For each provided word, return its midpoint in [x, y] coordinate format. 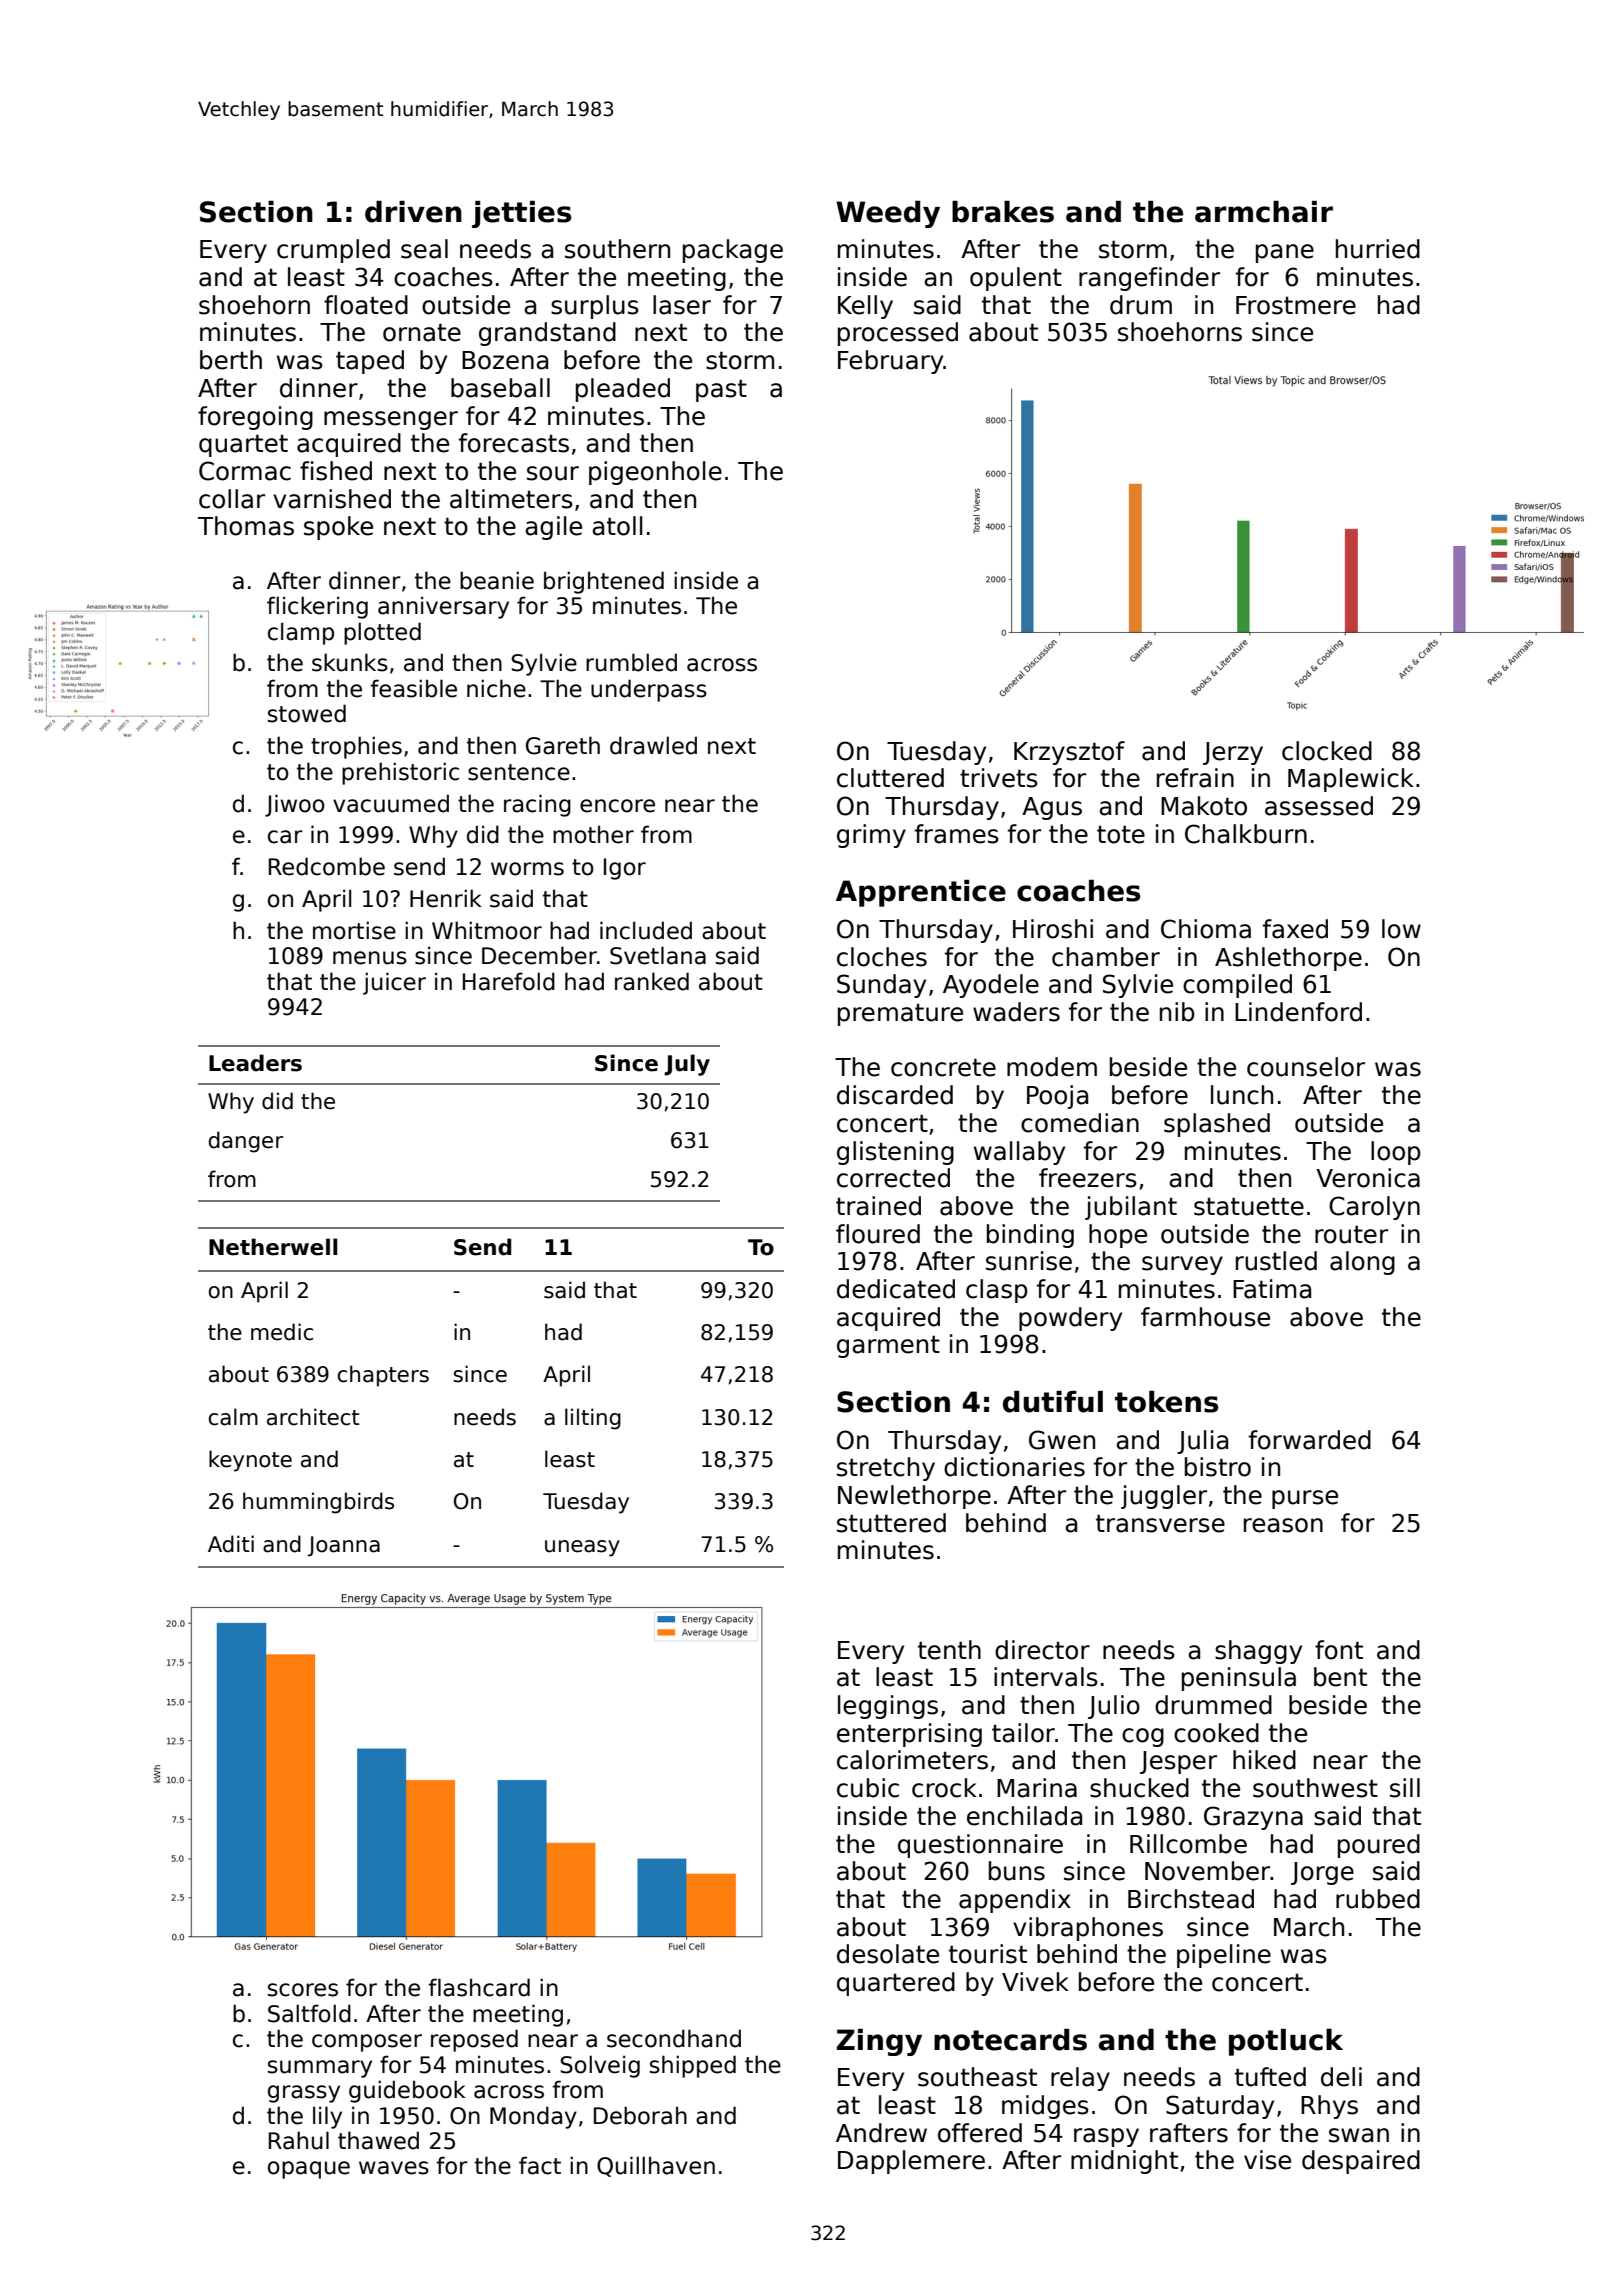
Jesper [1178, 1762]
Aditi [231, 1544]
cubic [868, 1788]
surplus [595, 307]
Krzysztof [1069, 753]
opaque [309, 2170]
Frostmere [1296, 305]
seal [424, 249]
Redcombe [327, 866]
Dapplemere [911, 2162]
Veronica [1368, 1178]
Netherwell [273, 1247]
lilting [593, 1419]
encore [617, 806]
